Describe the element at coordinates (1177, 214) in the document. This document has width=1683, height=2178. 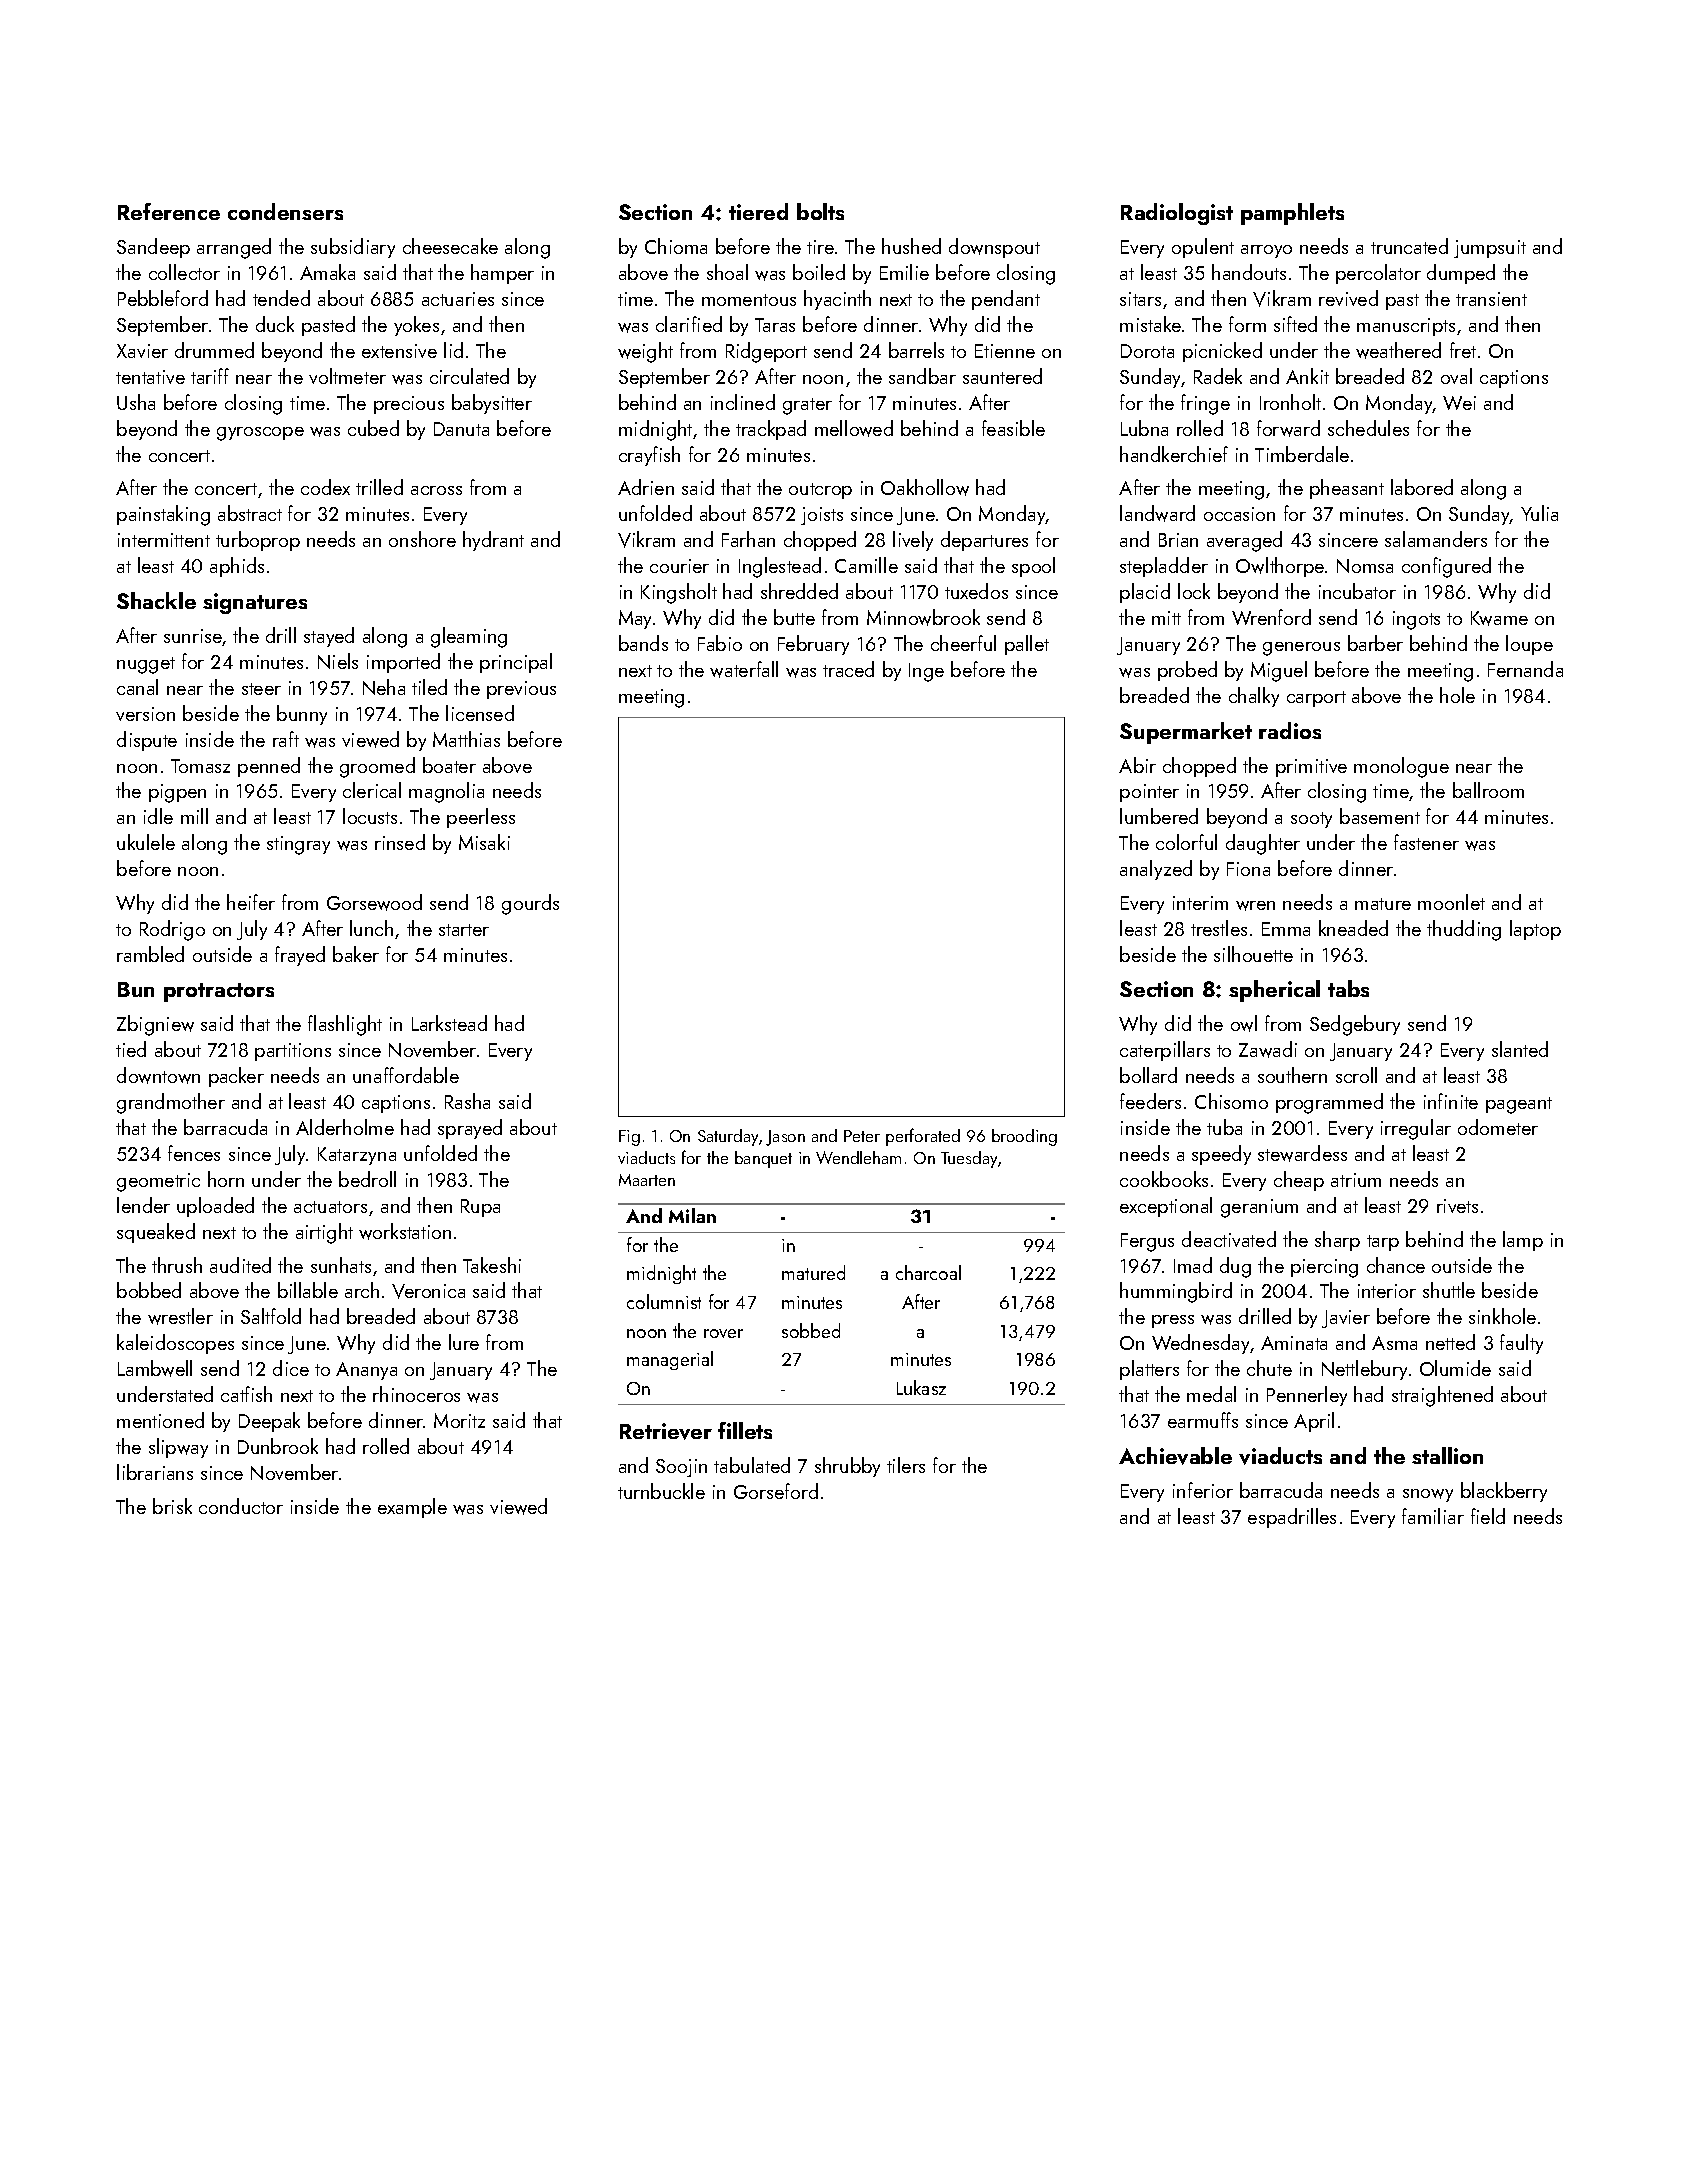
I see `Radiologist` at that location.
